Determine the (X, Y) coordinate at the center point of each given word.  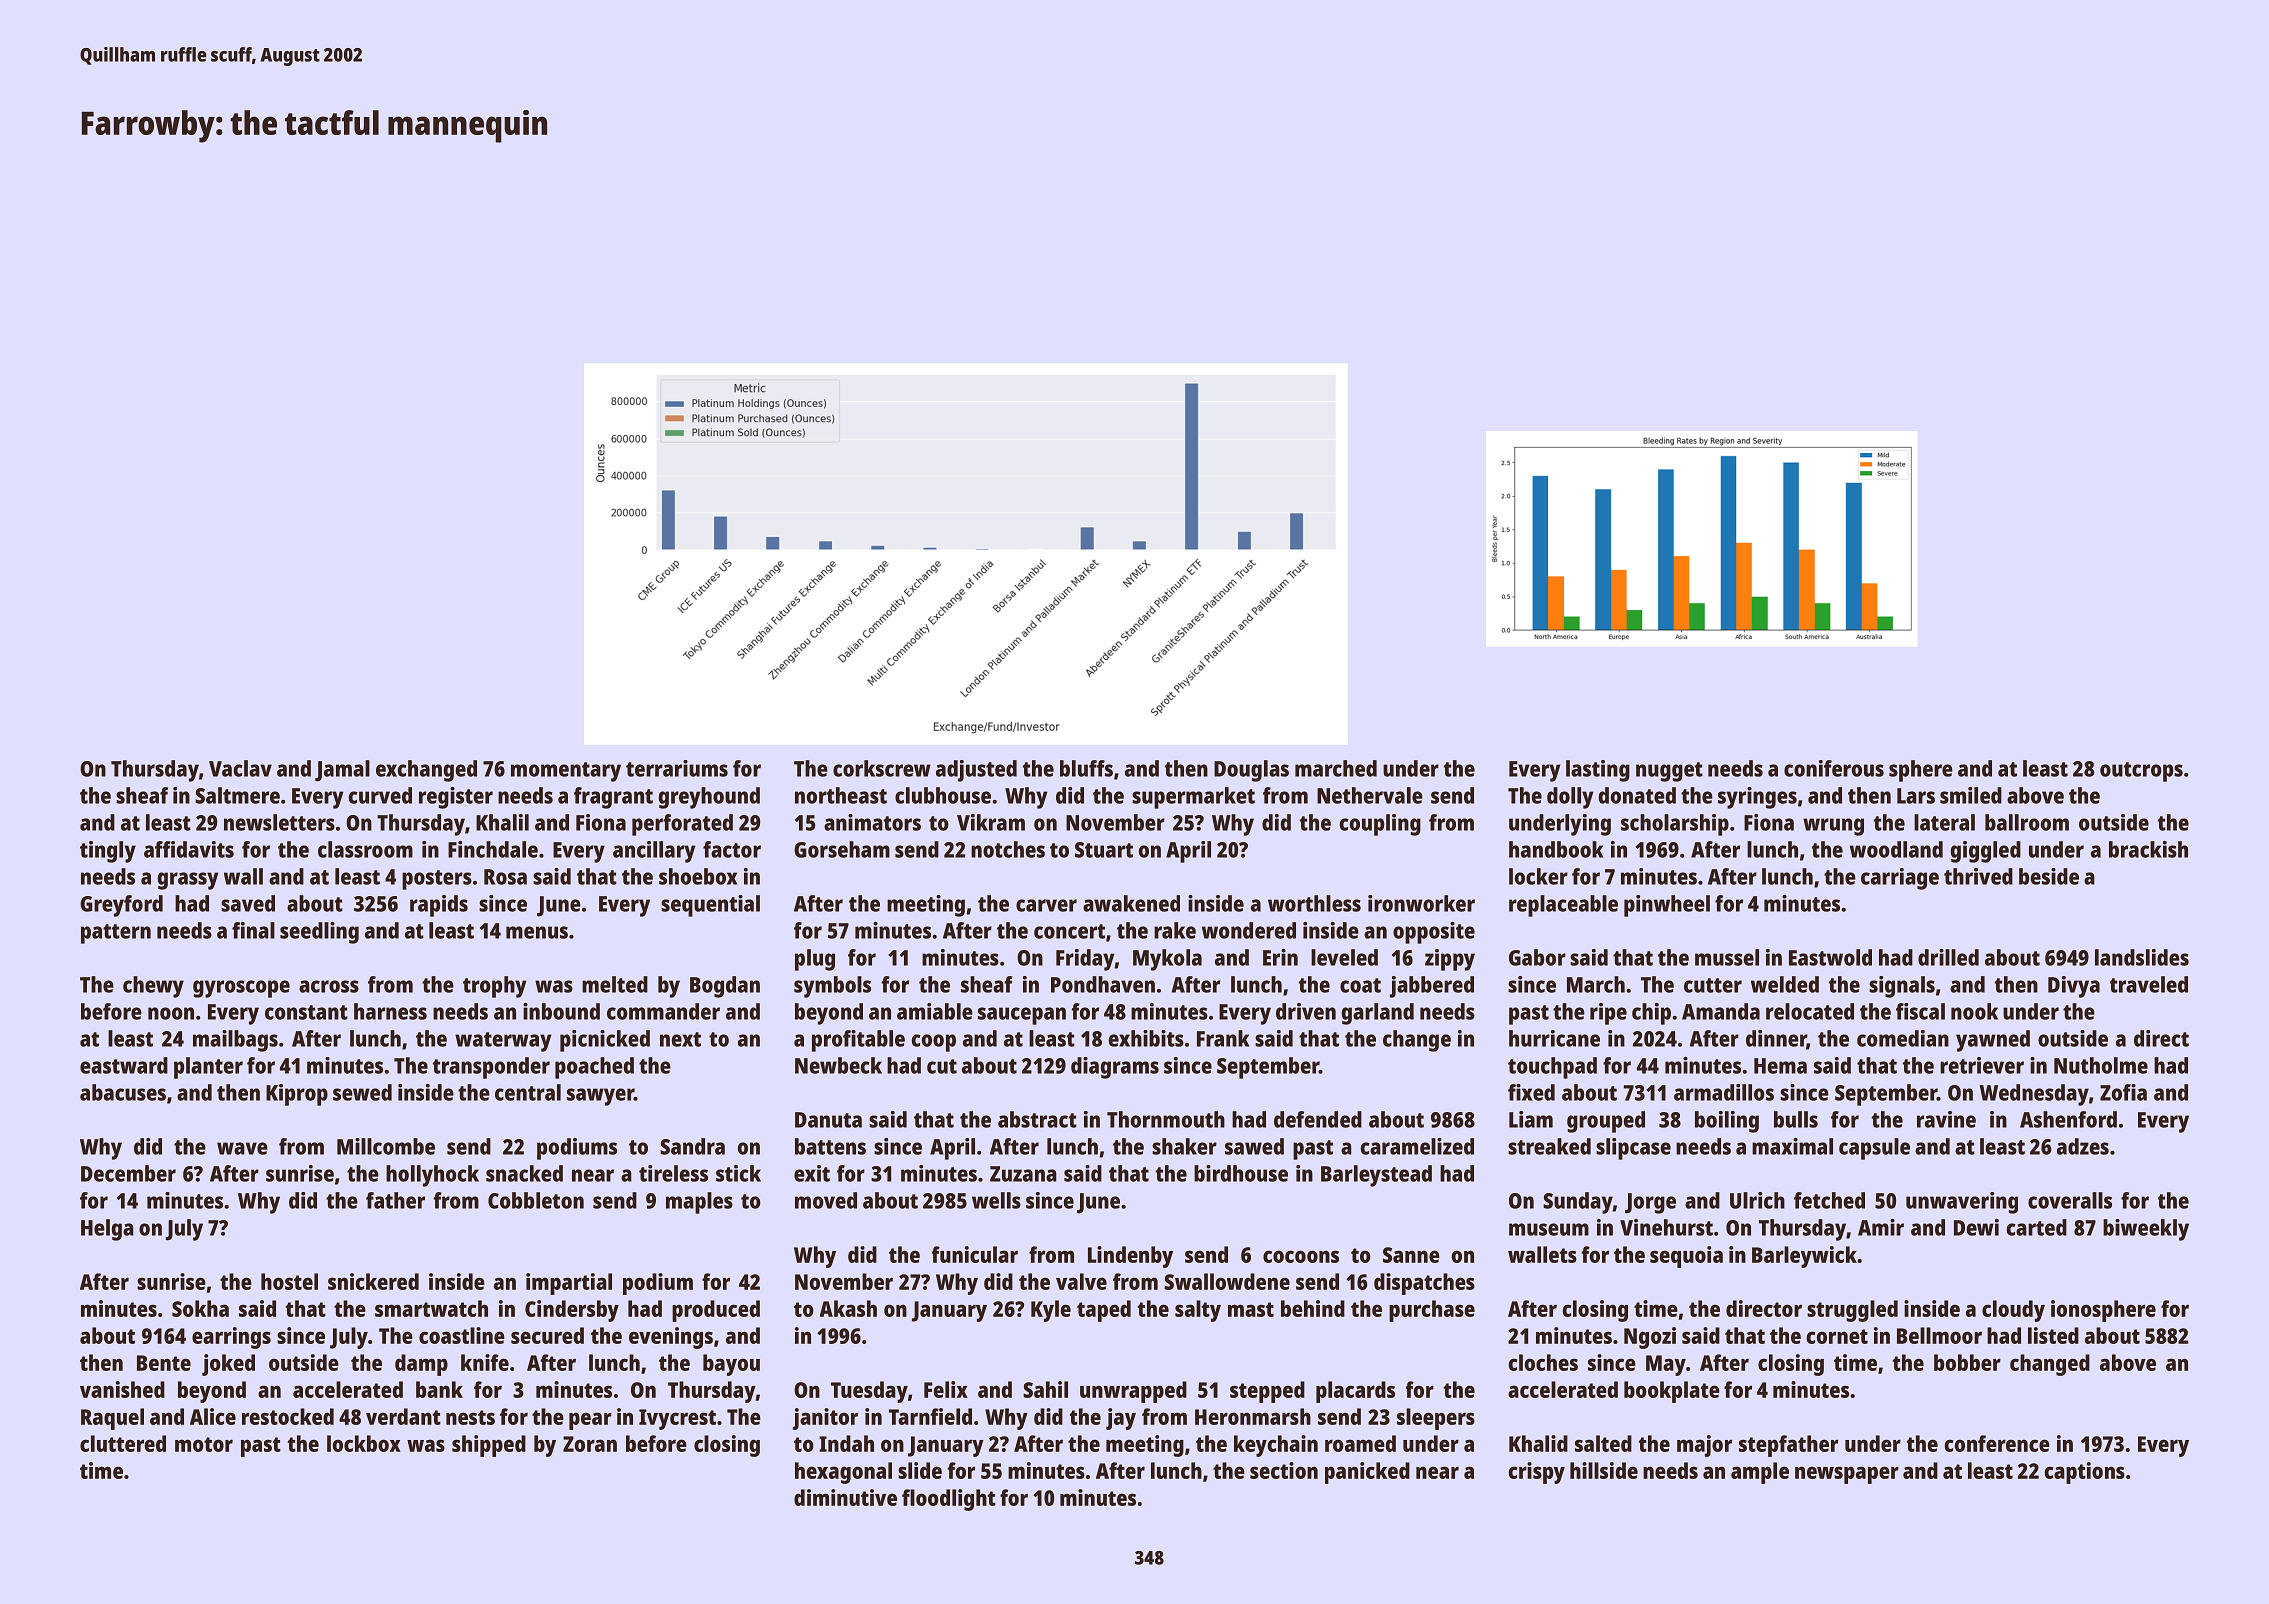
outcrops (2141, 772)
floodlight (949, 1500)
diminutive (845, 1497)
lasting (1598, 771)
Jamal (342, 771)
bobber (1967, 1362)
